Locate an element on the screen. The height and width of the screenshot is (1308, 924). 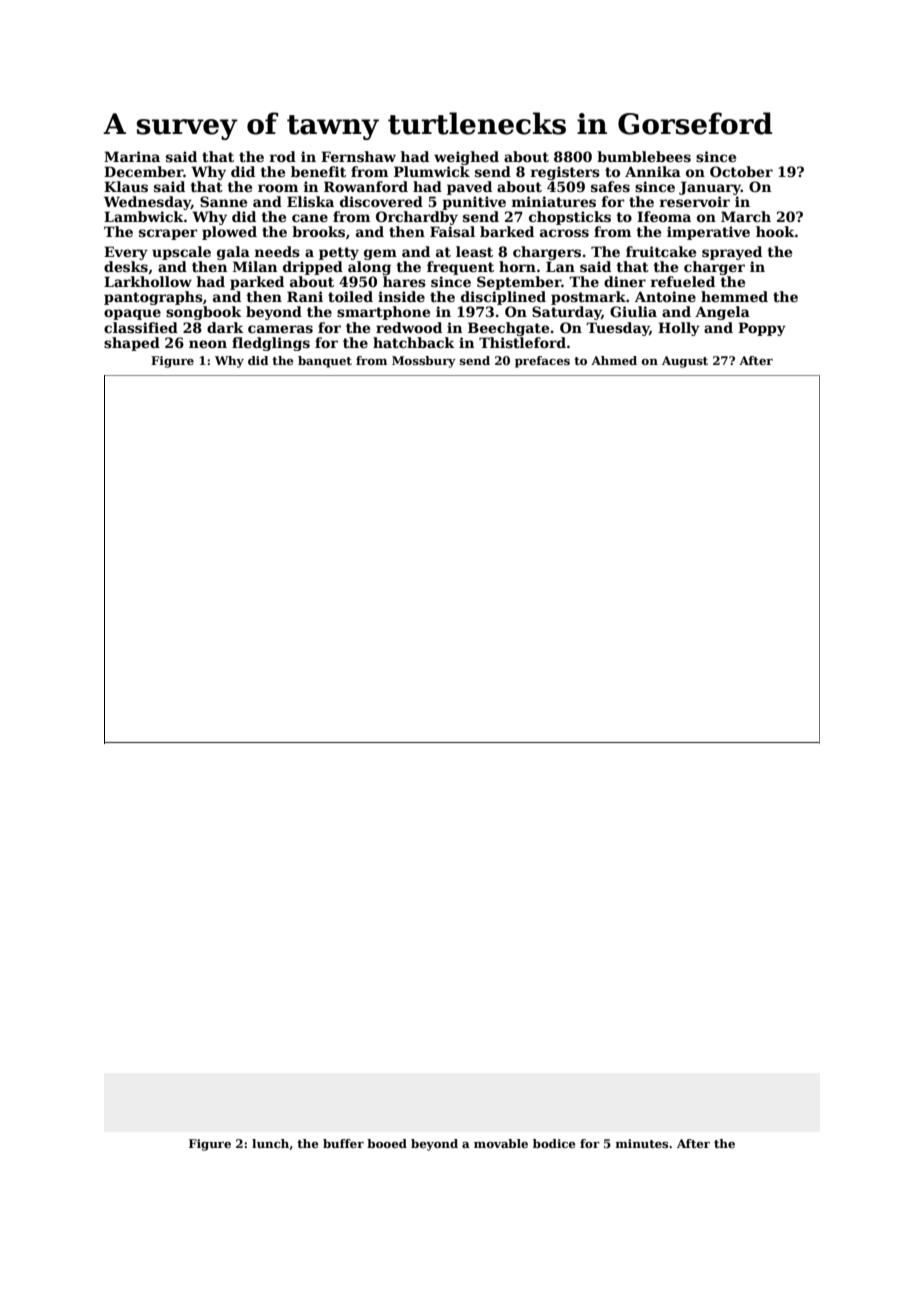
hemmed is located at coordinates (734, 296).
